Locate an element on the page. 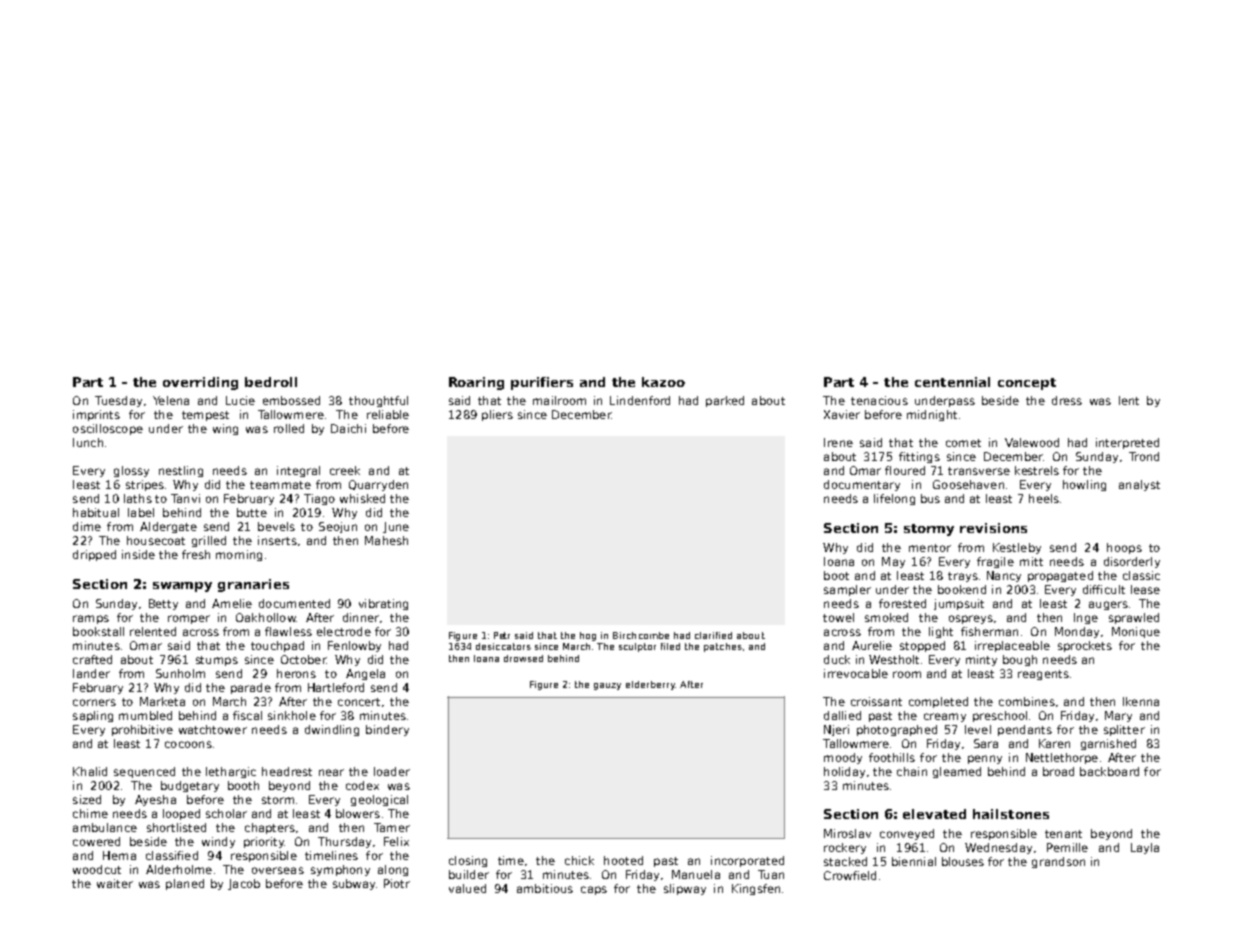 Image resolution: width=1233 pixels, height=952 pixels. preschool is located at coordinates (1000, 716).
